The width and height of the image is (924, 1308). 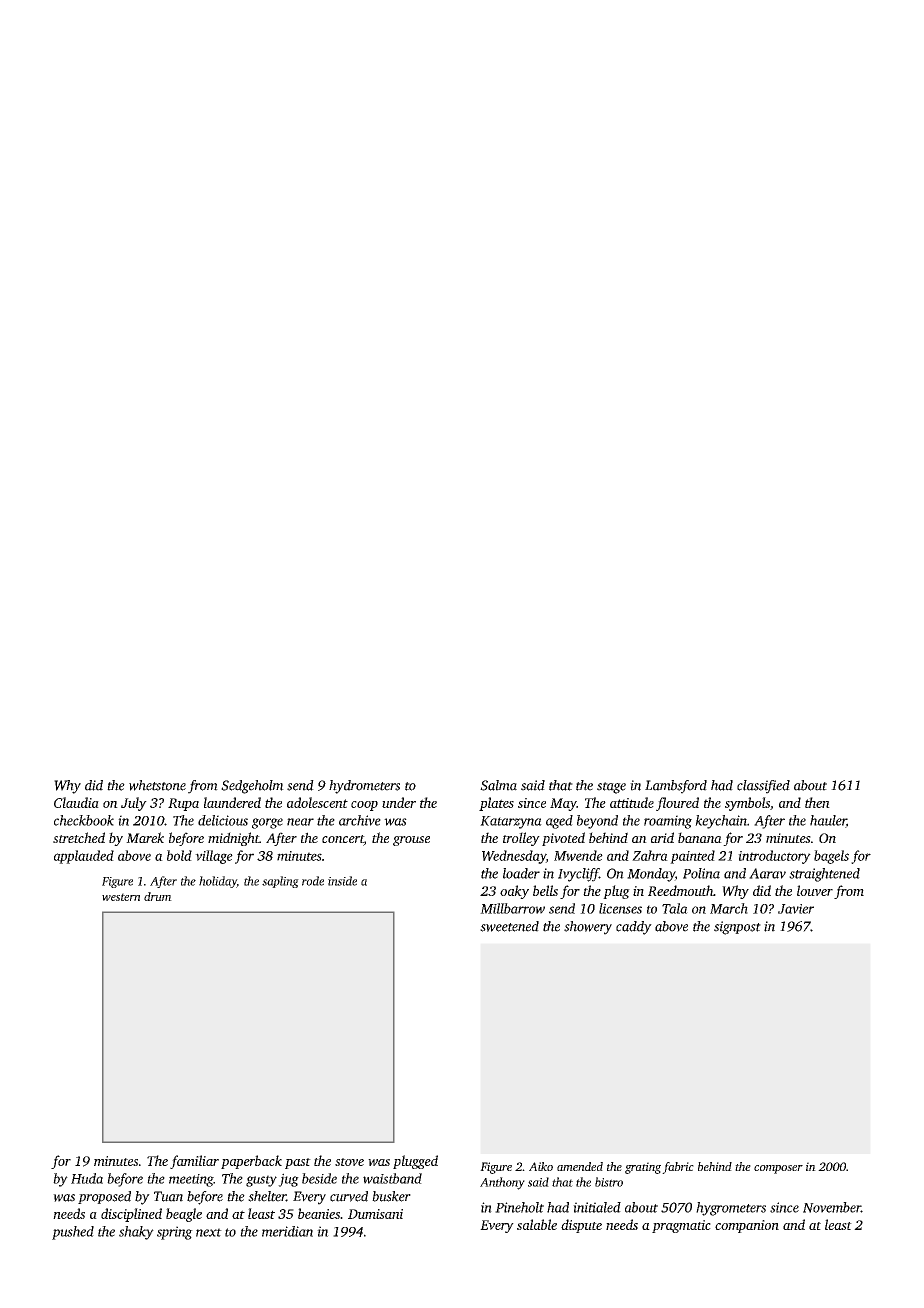 What do you see at coordinates (509, 926) in the image?
I see `sweetened` at bounding box center [509, 926].
